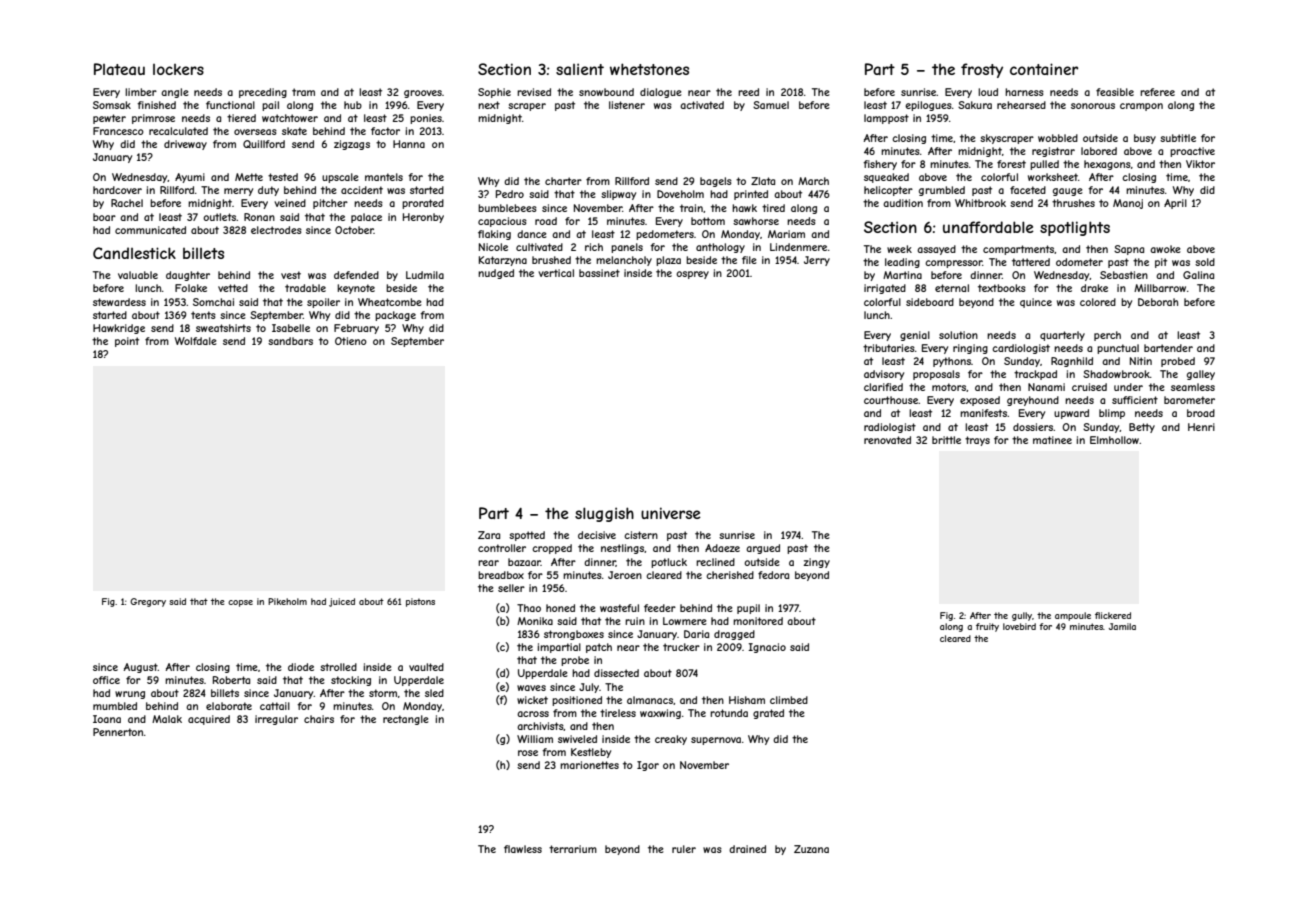 This screenshot has width=1308, height=924. I want to click on upward, so click(1071, 414).
